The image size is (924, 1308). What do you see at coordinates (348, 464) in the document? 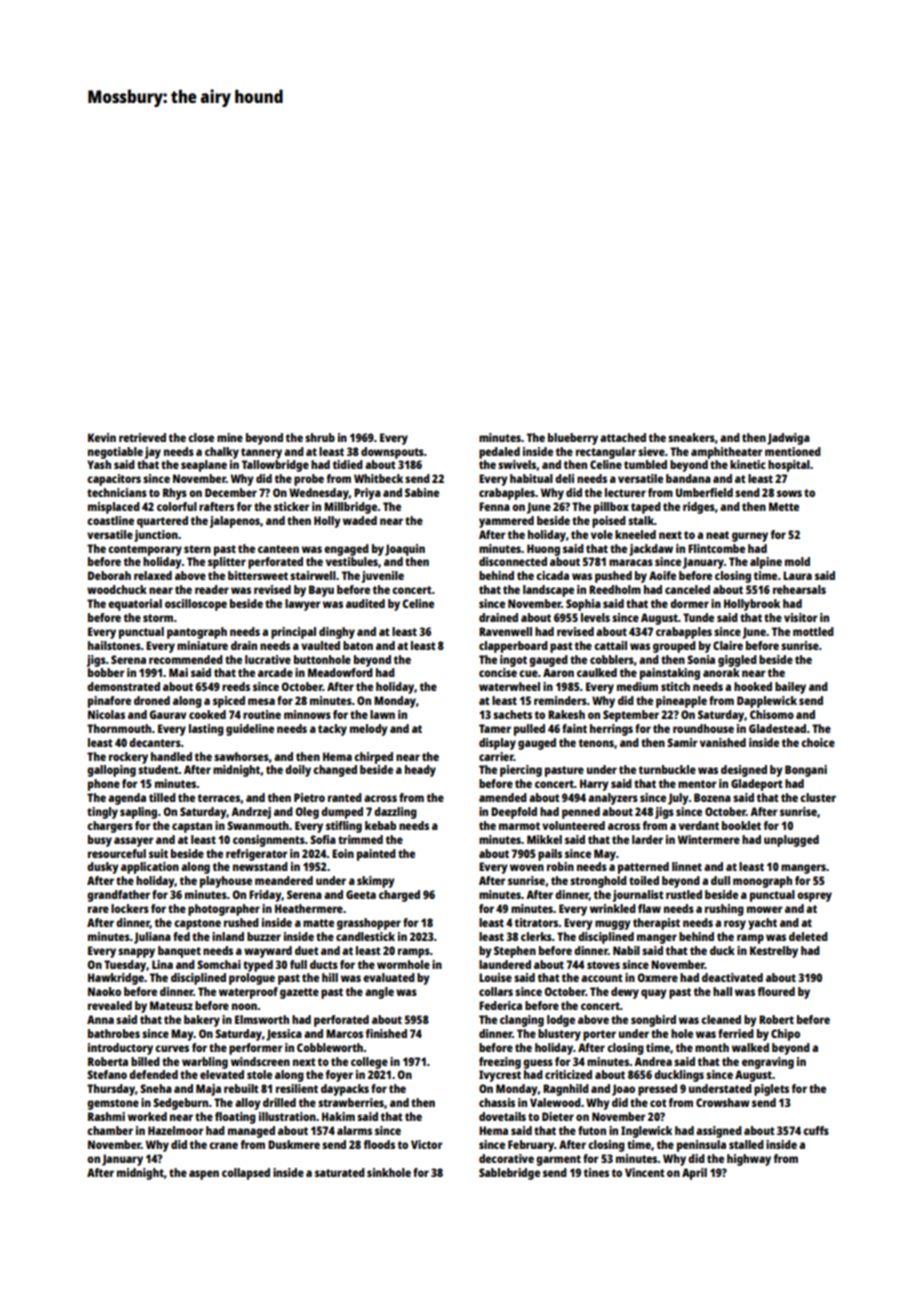
I see `tidied` at bounding box center [348, 464].
